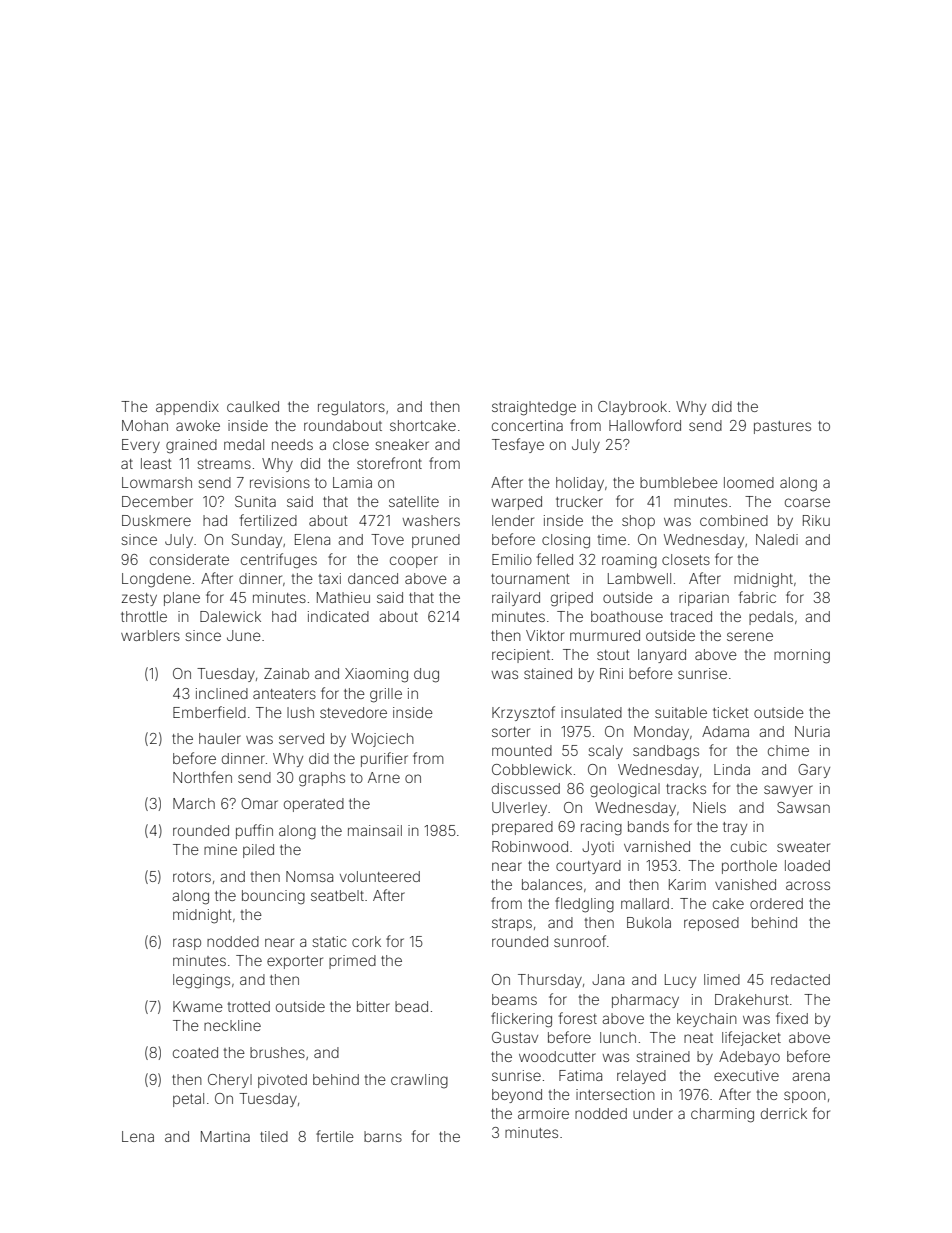  Describe the element at coordinates (722, 1115) in the screenshot. I see `charming` at that location.
